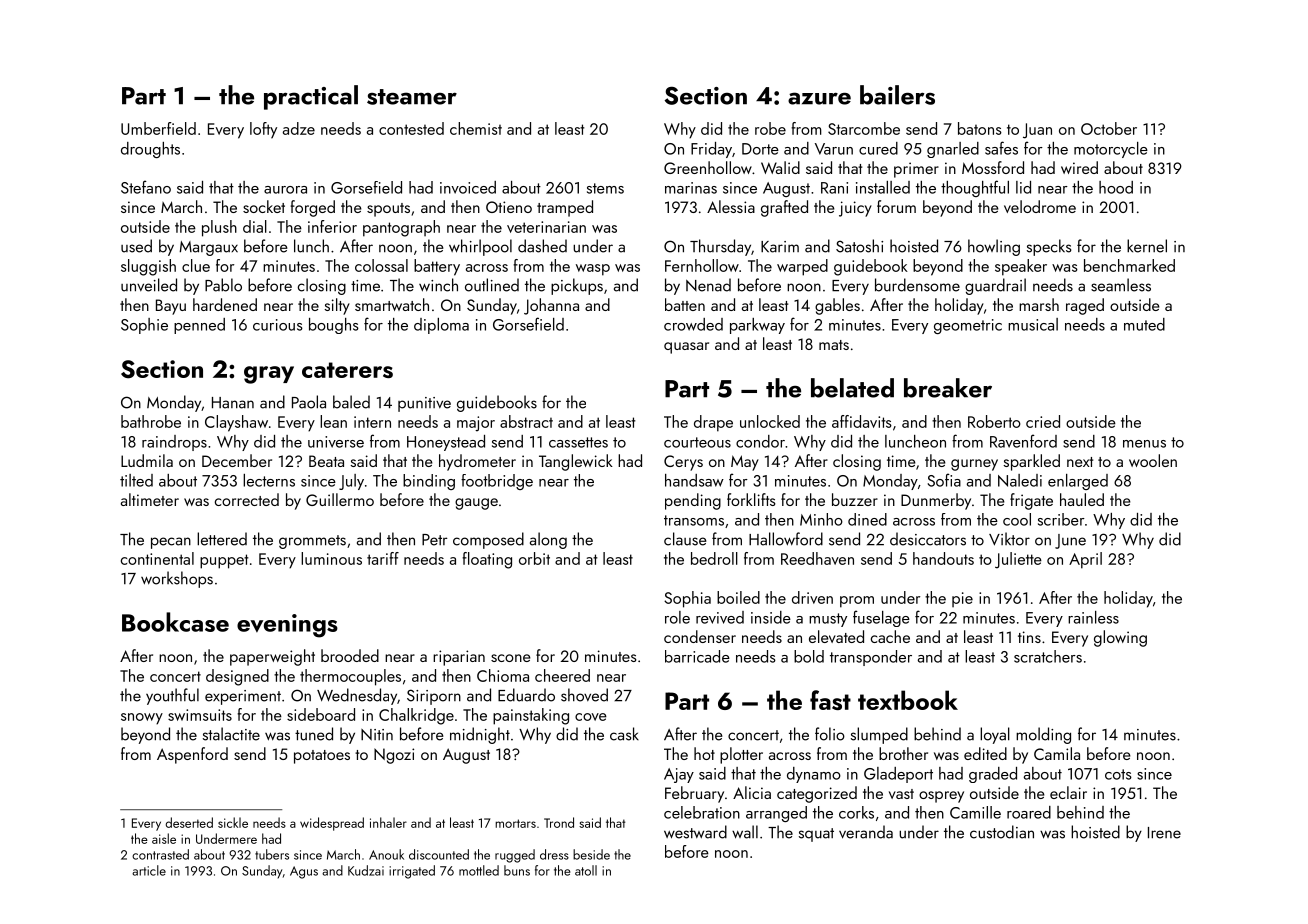 This screenshot has height=924, width=1308. What do you see at coordinates (412, 97) in the screenshot?
I see `steamer` at bounding box center [412, 97].
